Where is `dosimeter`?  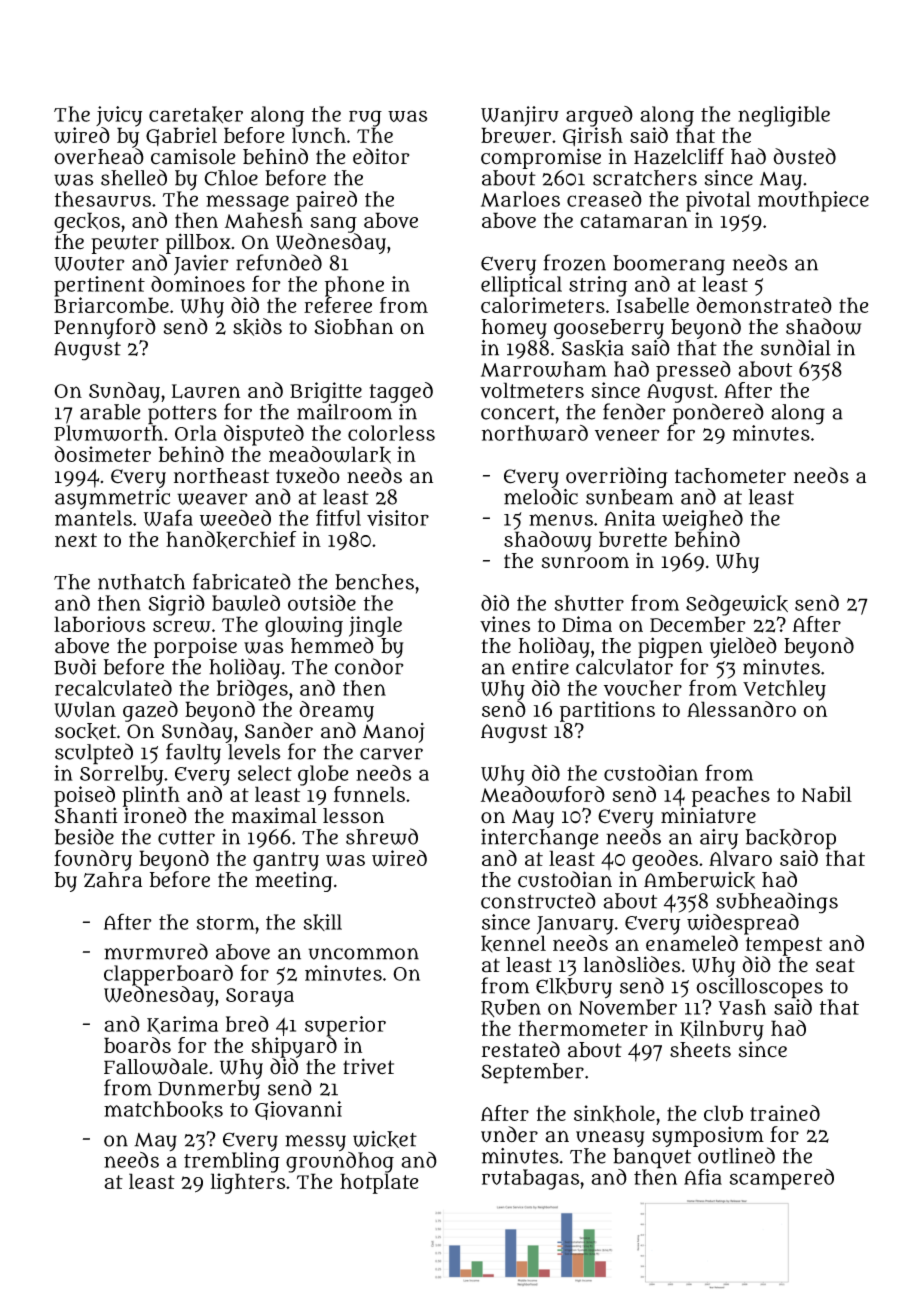
dosimeter is located at coordinates (102, 454).
